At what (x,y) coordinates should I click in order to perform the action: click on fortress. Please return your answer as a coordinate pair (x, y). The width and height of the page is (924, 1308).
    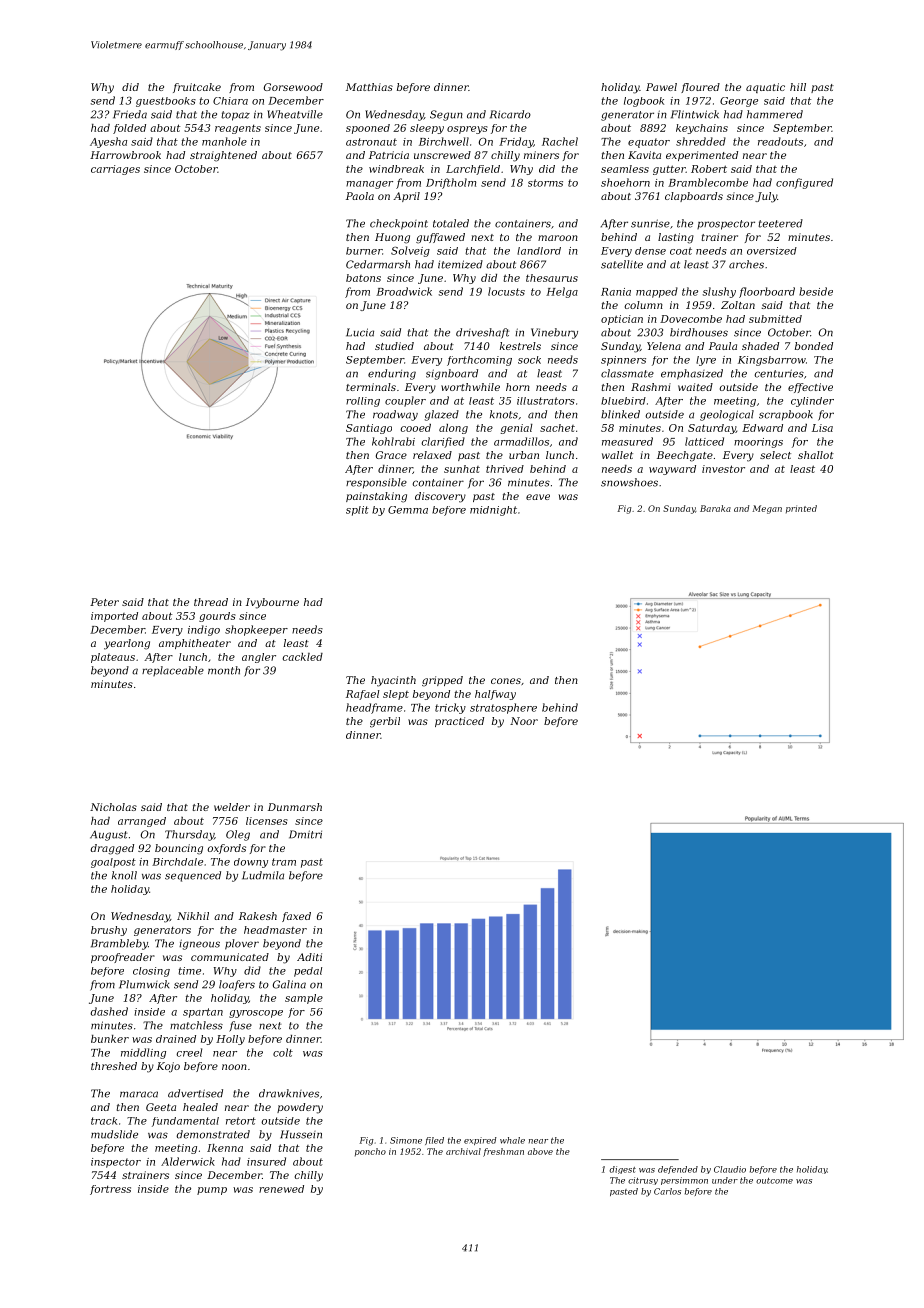
    Looking at the image, I should click on (110, 1190).
